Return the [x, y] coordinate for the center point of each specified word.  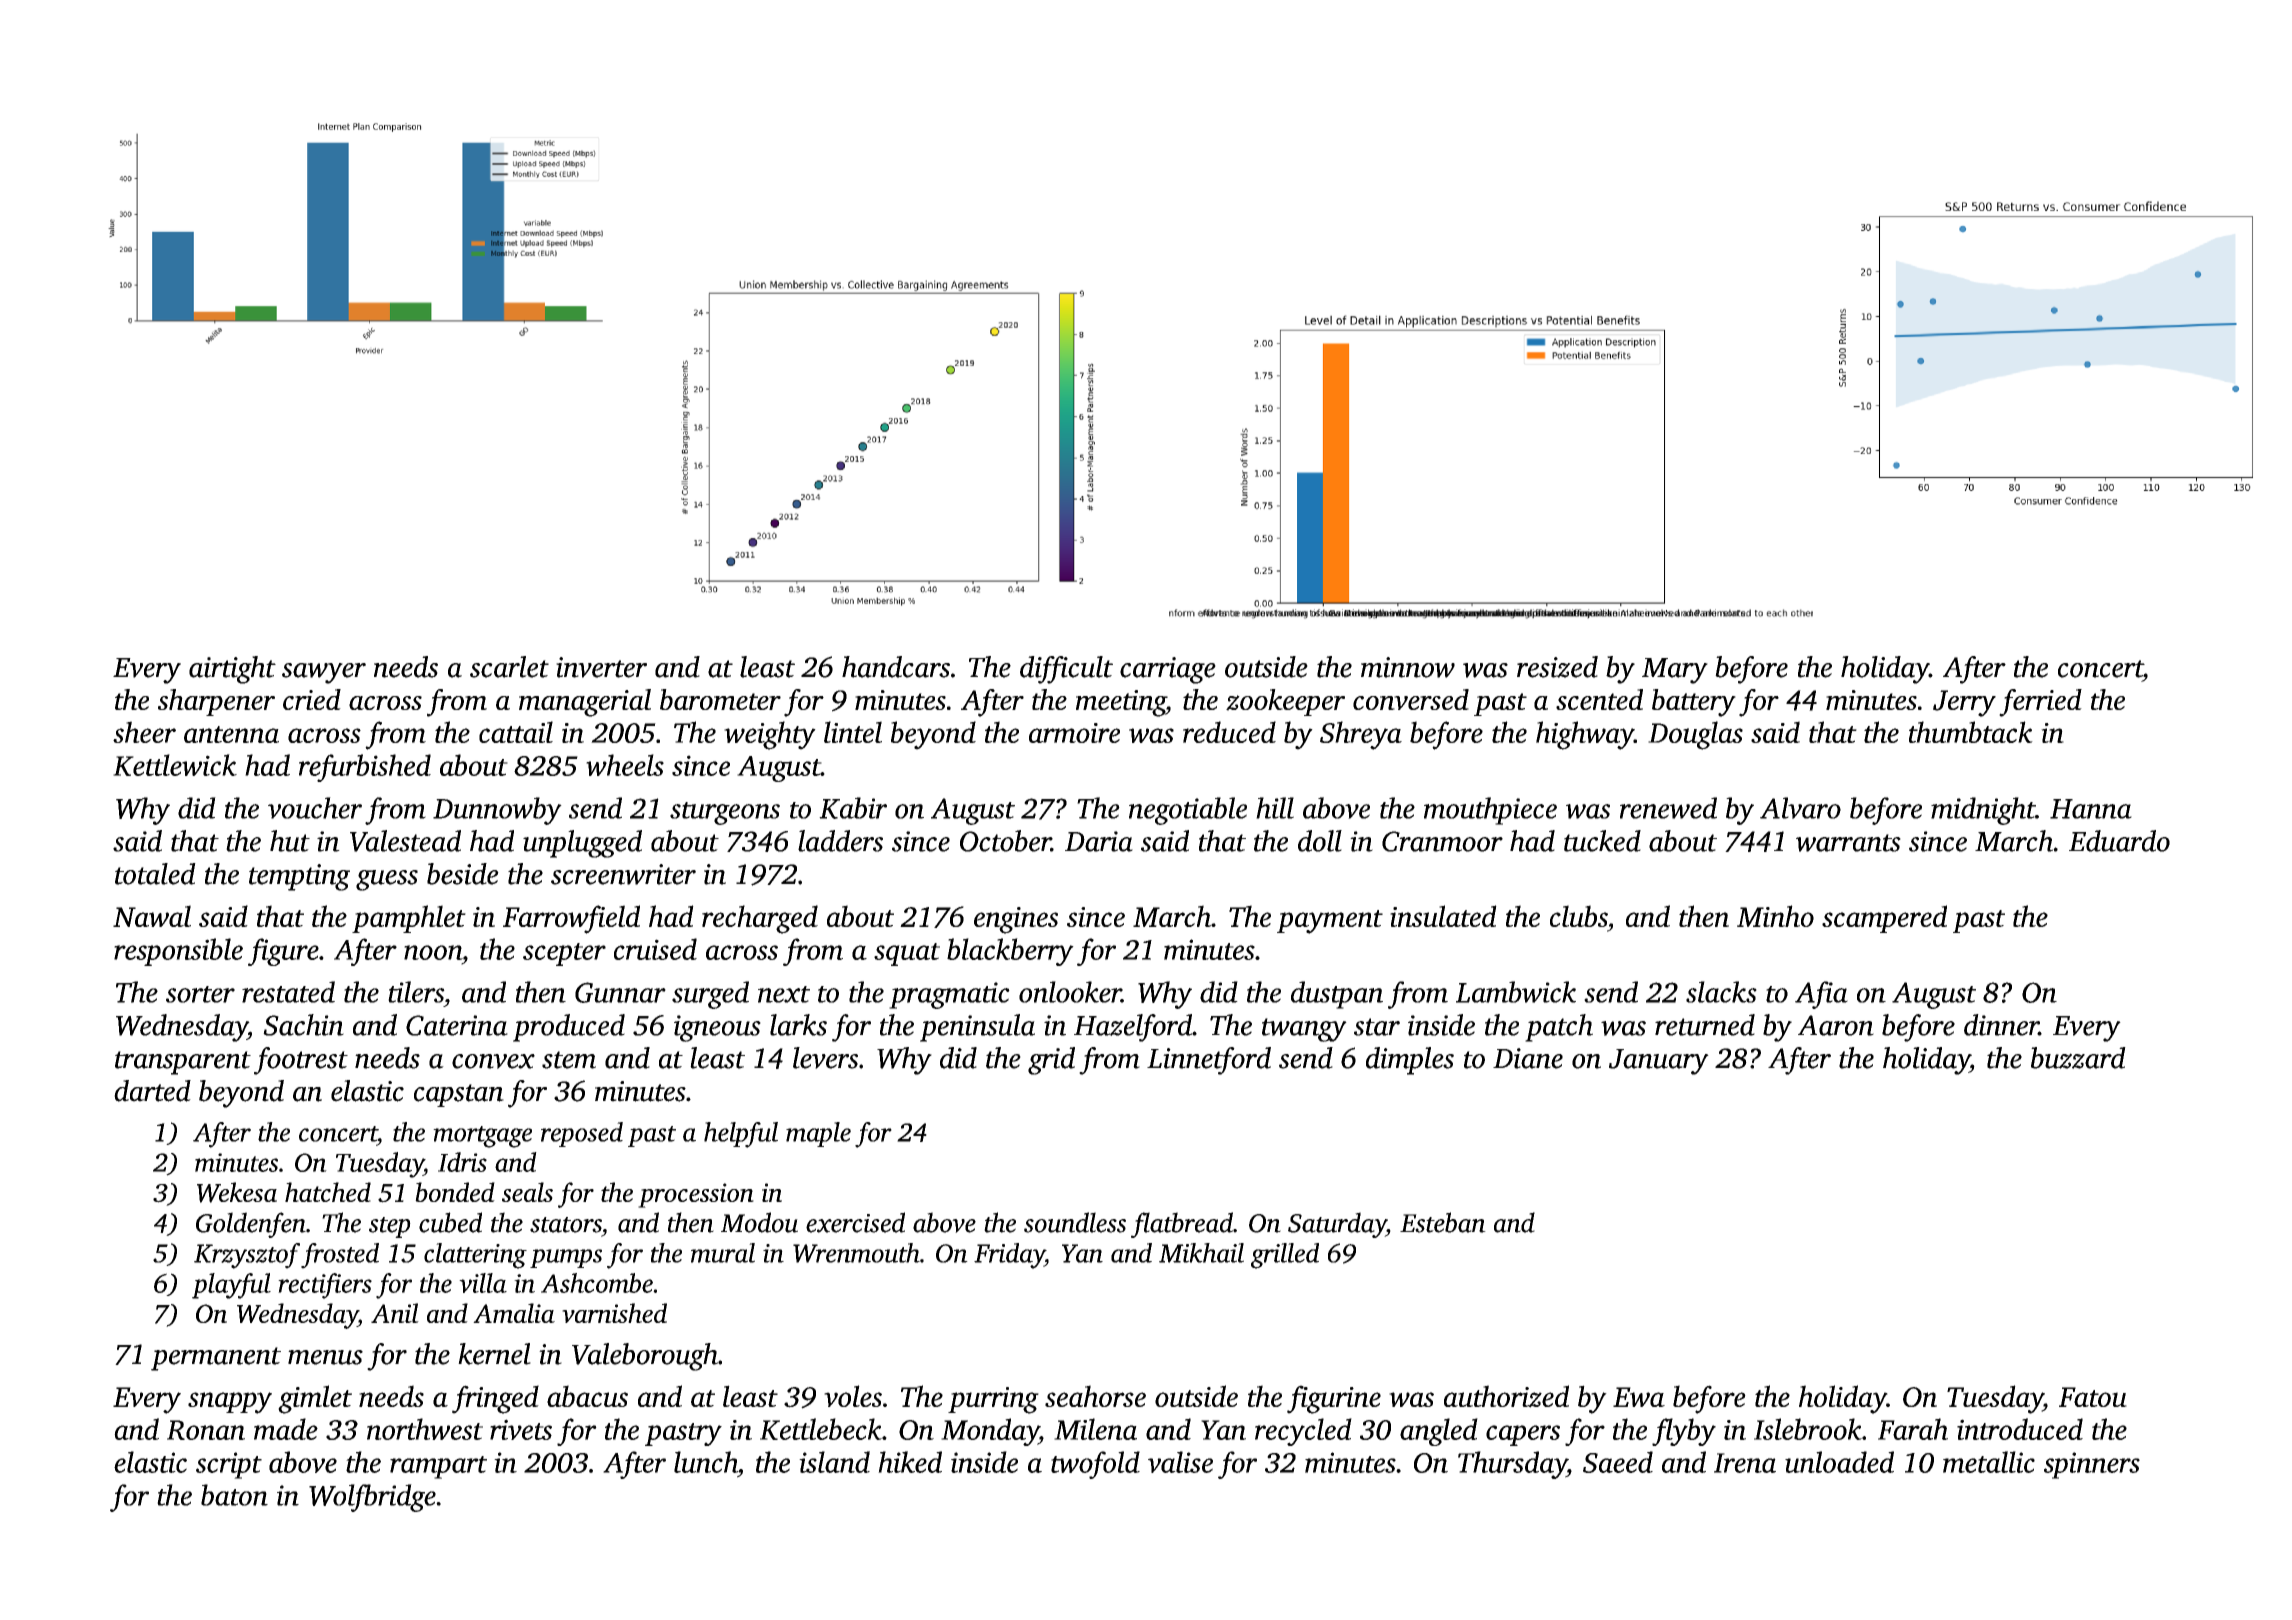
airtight [232, 670]
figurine [1334, 1399]
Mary [1675, 671]
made [286, 1429]
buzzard [2078, 1058]
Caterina [457, 1025]
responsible [178, 952]
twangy [1304, 1030]
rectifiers [325, 1286]
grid [1051, 1061]
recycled [1303, 1432]
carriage [1168, 670]
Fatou [2093, 1397]
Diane [1528, 1058]
